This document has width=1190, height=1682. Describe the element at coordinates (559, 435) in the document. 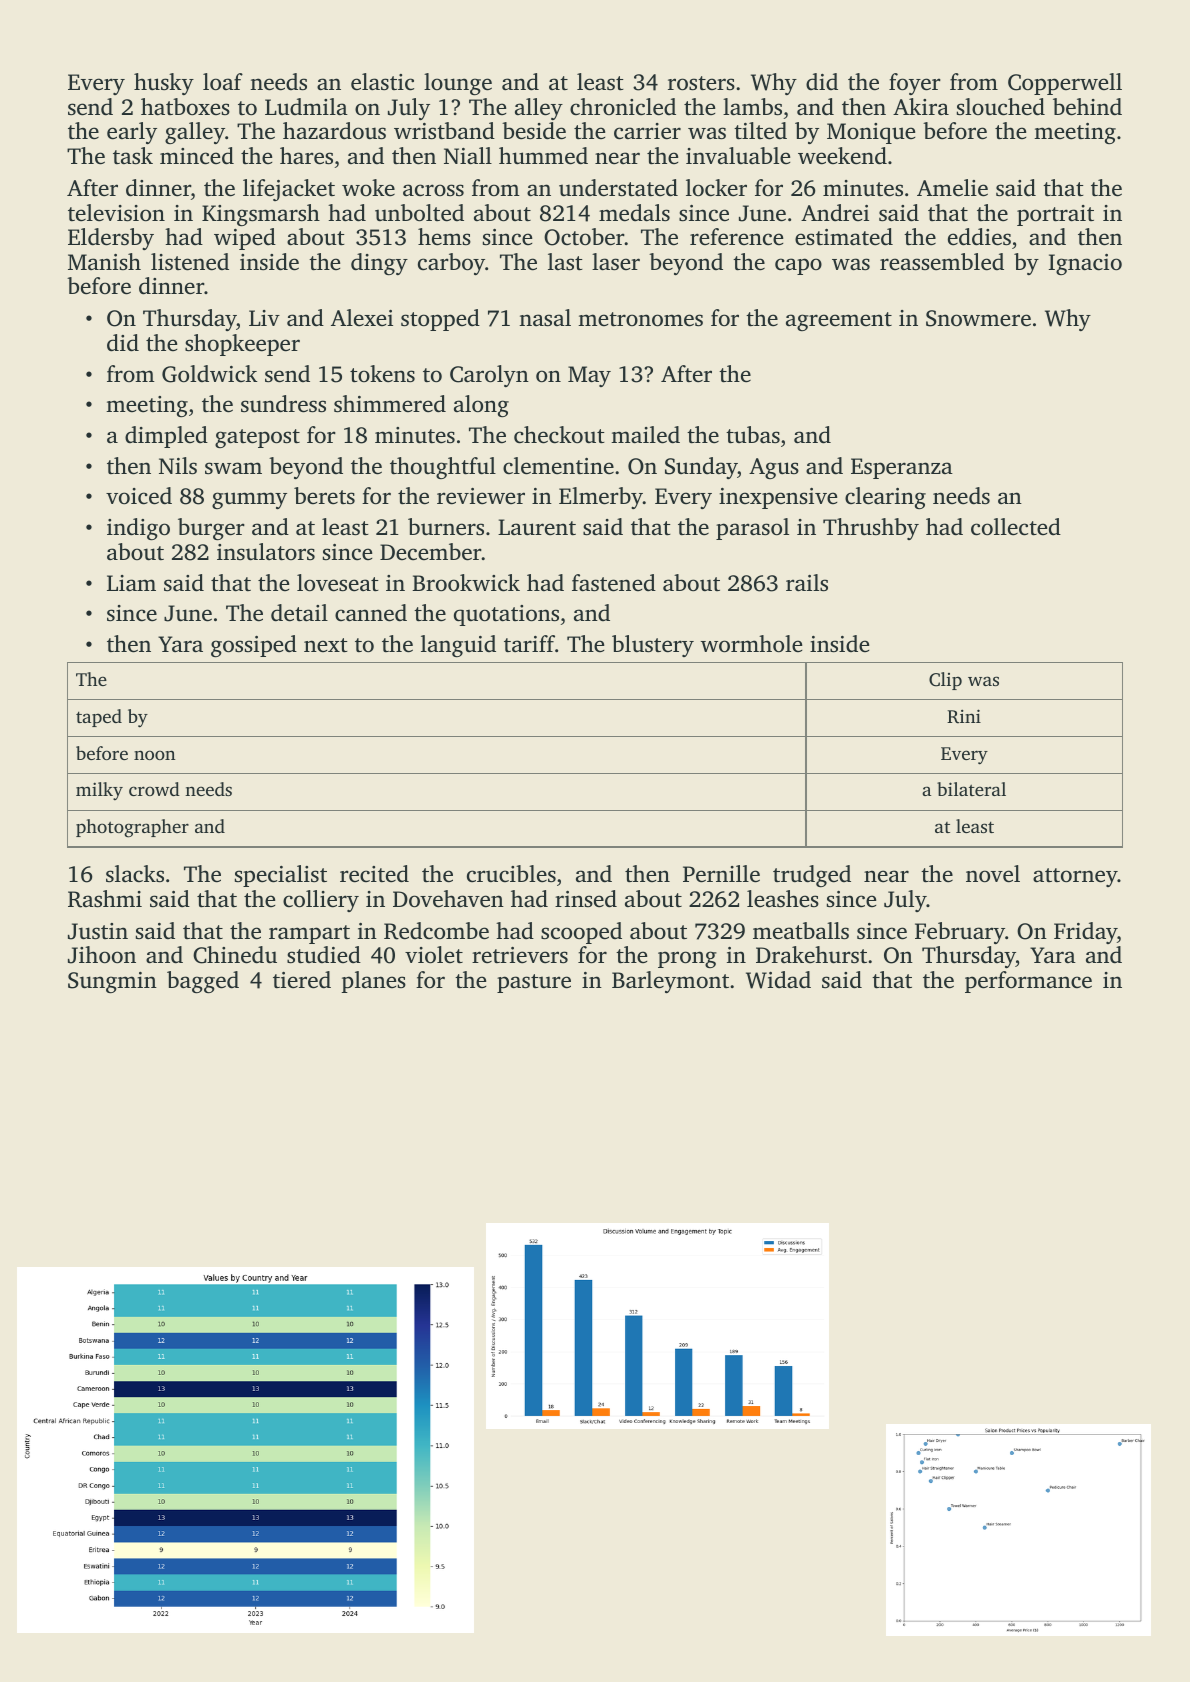

I see `checkout` at that location.
